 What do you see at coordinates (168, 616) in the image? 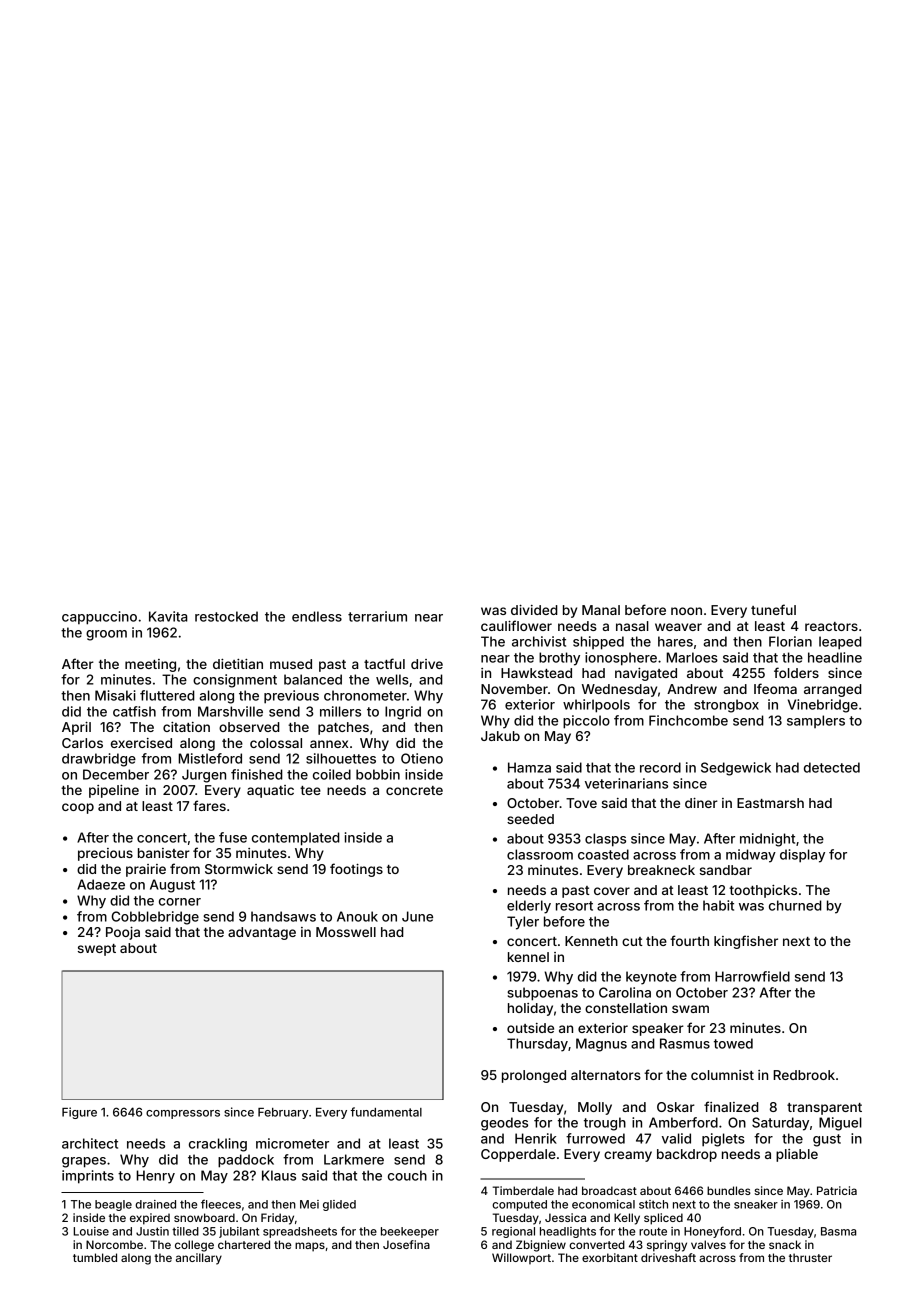
I see `Kavita` at bounding box center [168, 616].
